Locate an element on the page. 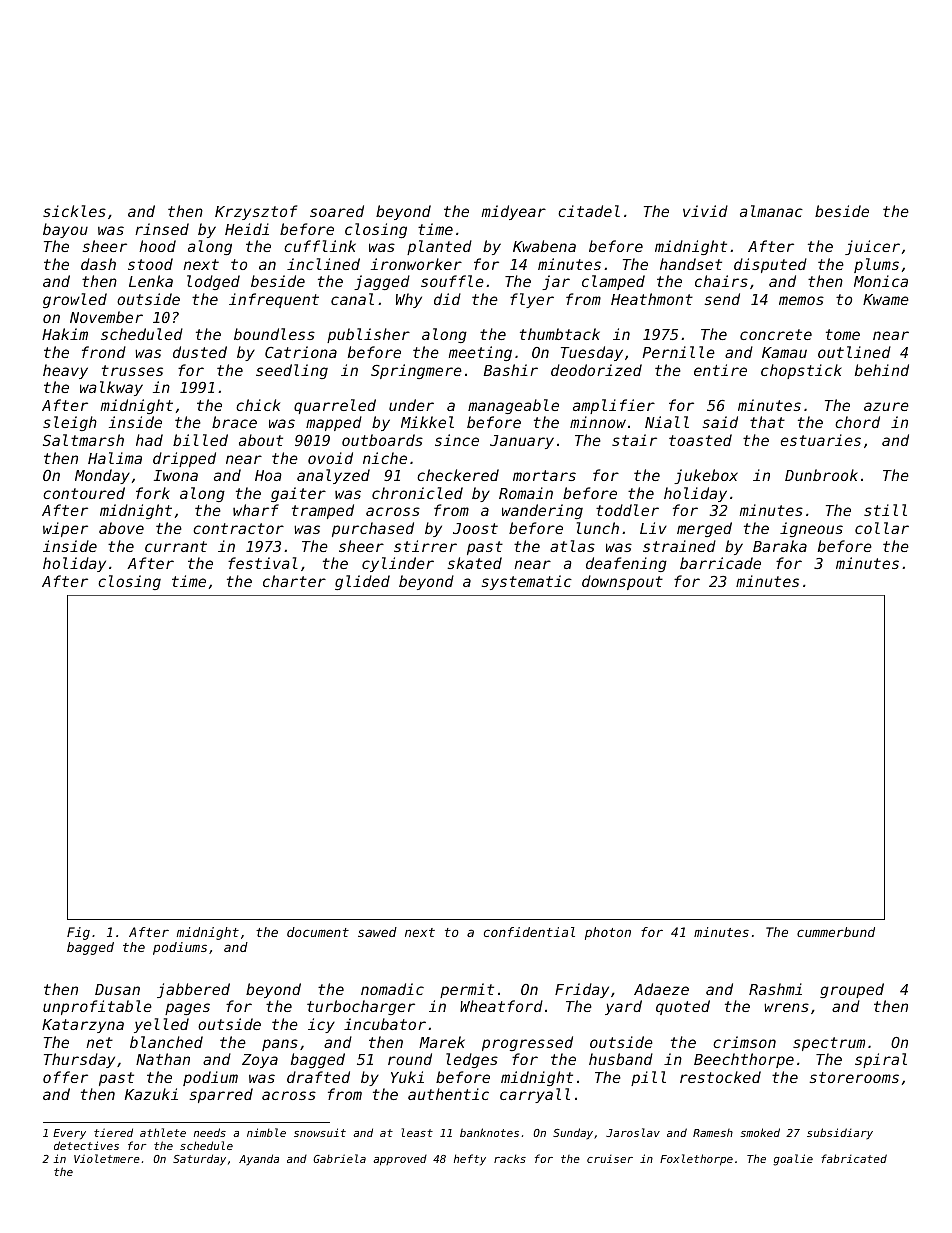  growled is located at coordinates (75, 300).
